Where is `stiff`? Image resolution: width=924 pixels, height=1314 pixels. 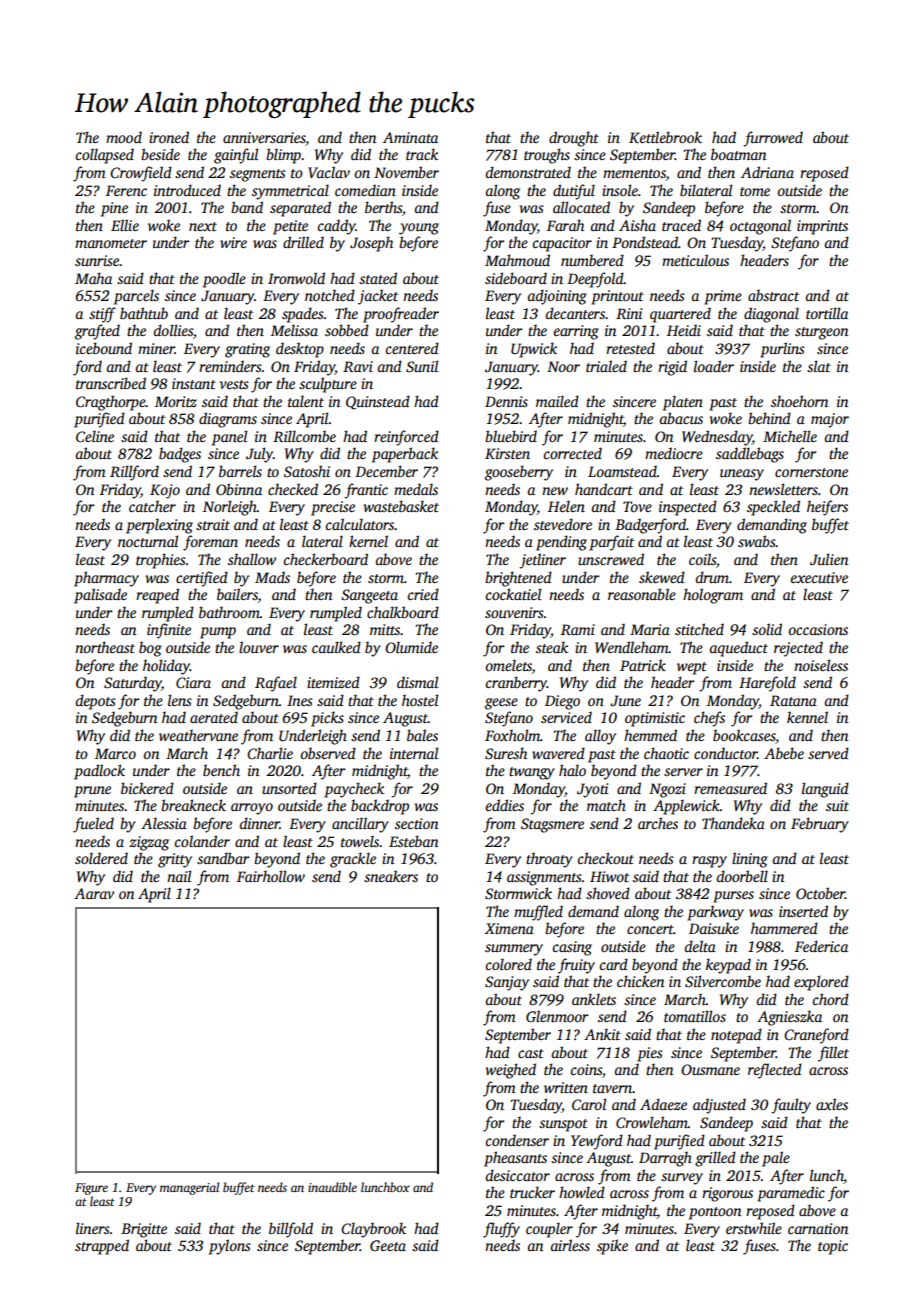
stiff is located at coordinates (102, 315).
